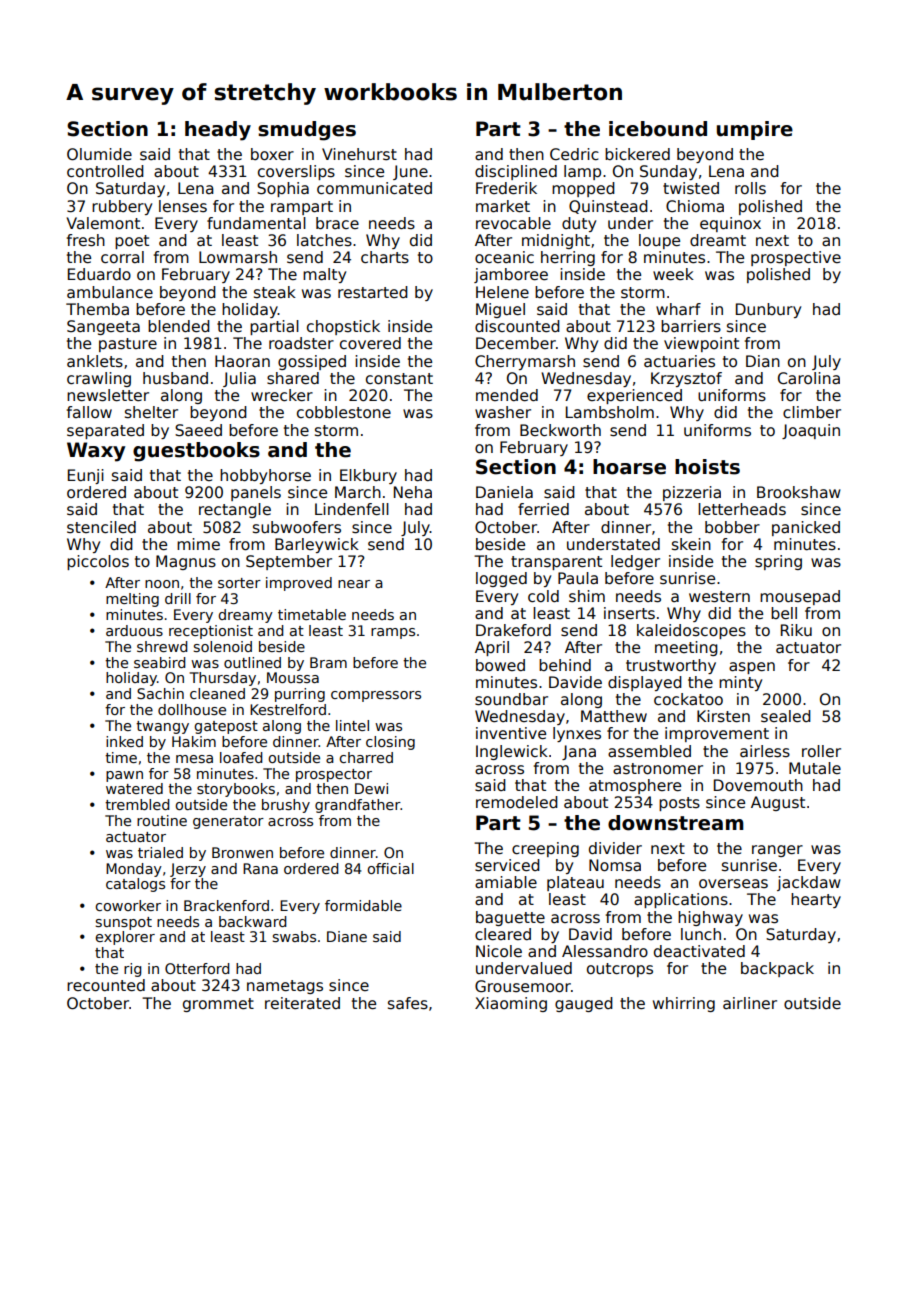 This document has height=1316, width=908. What do you see at coordinates (371, 788) in the document?
I see `Dewi` at bounding box center [371, 788].
